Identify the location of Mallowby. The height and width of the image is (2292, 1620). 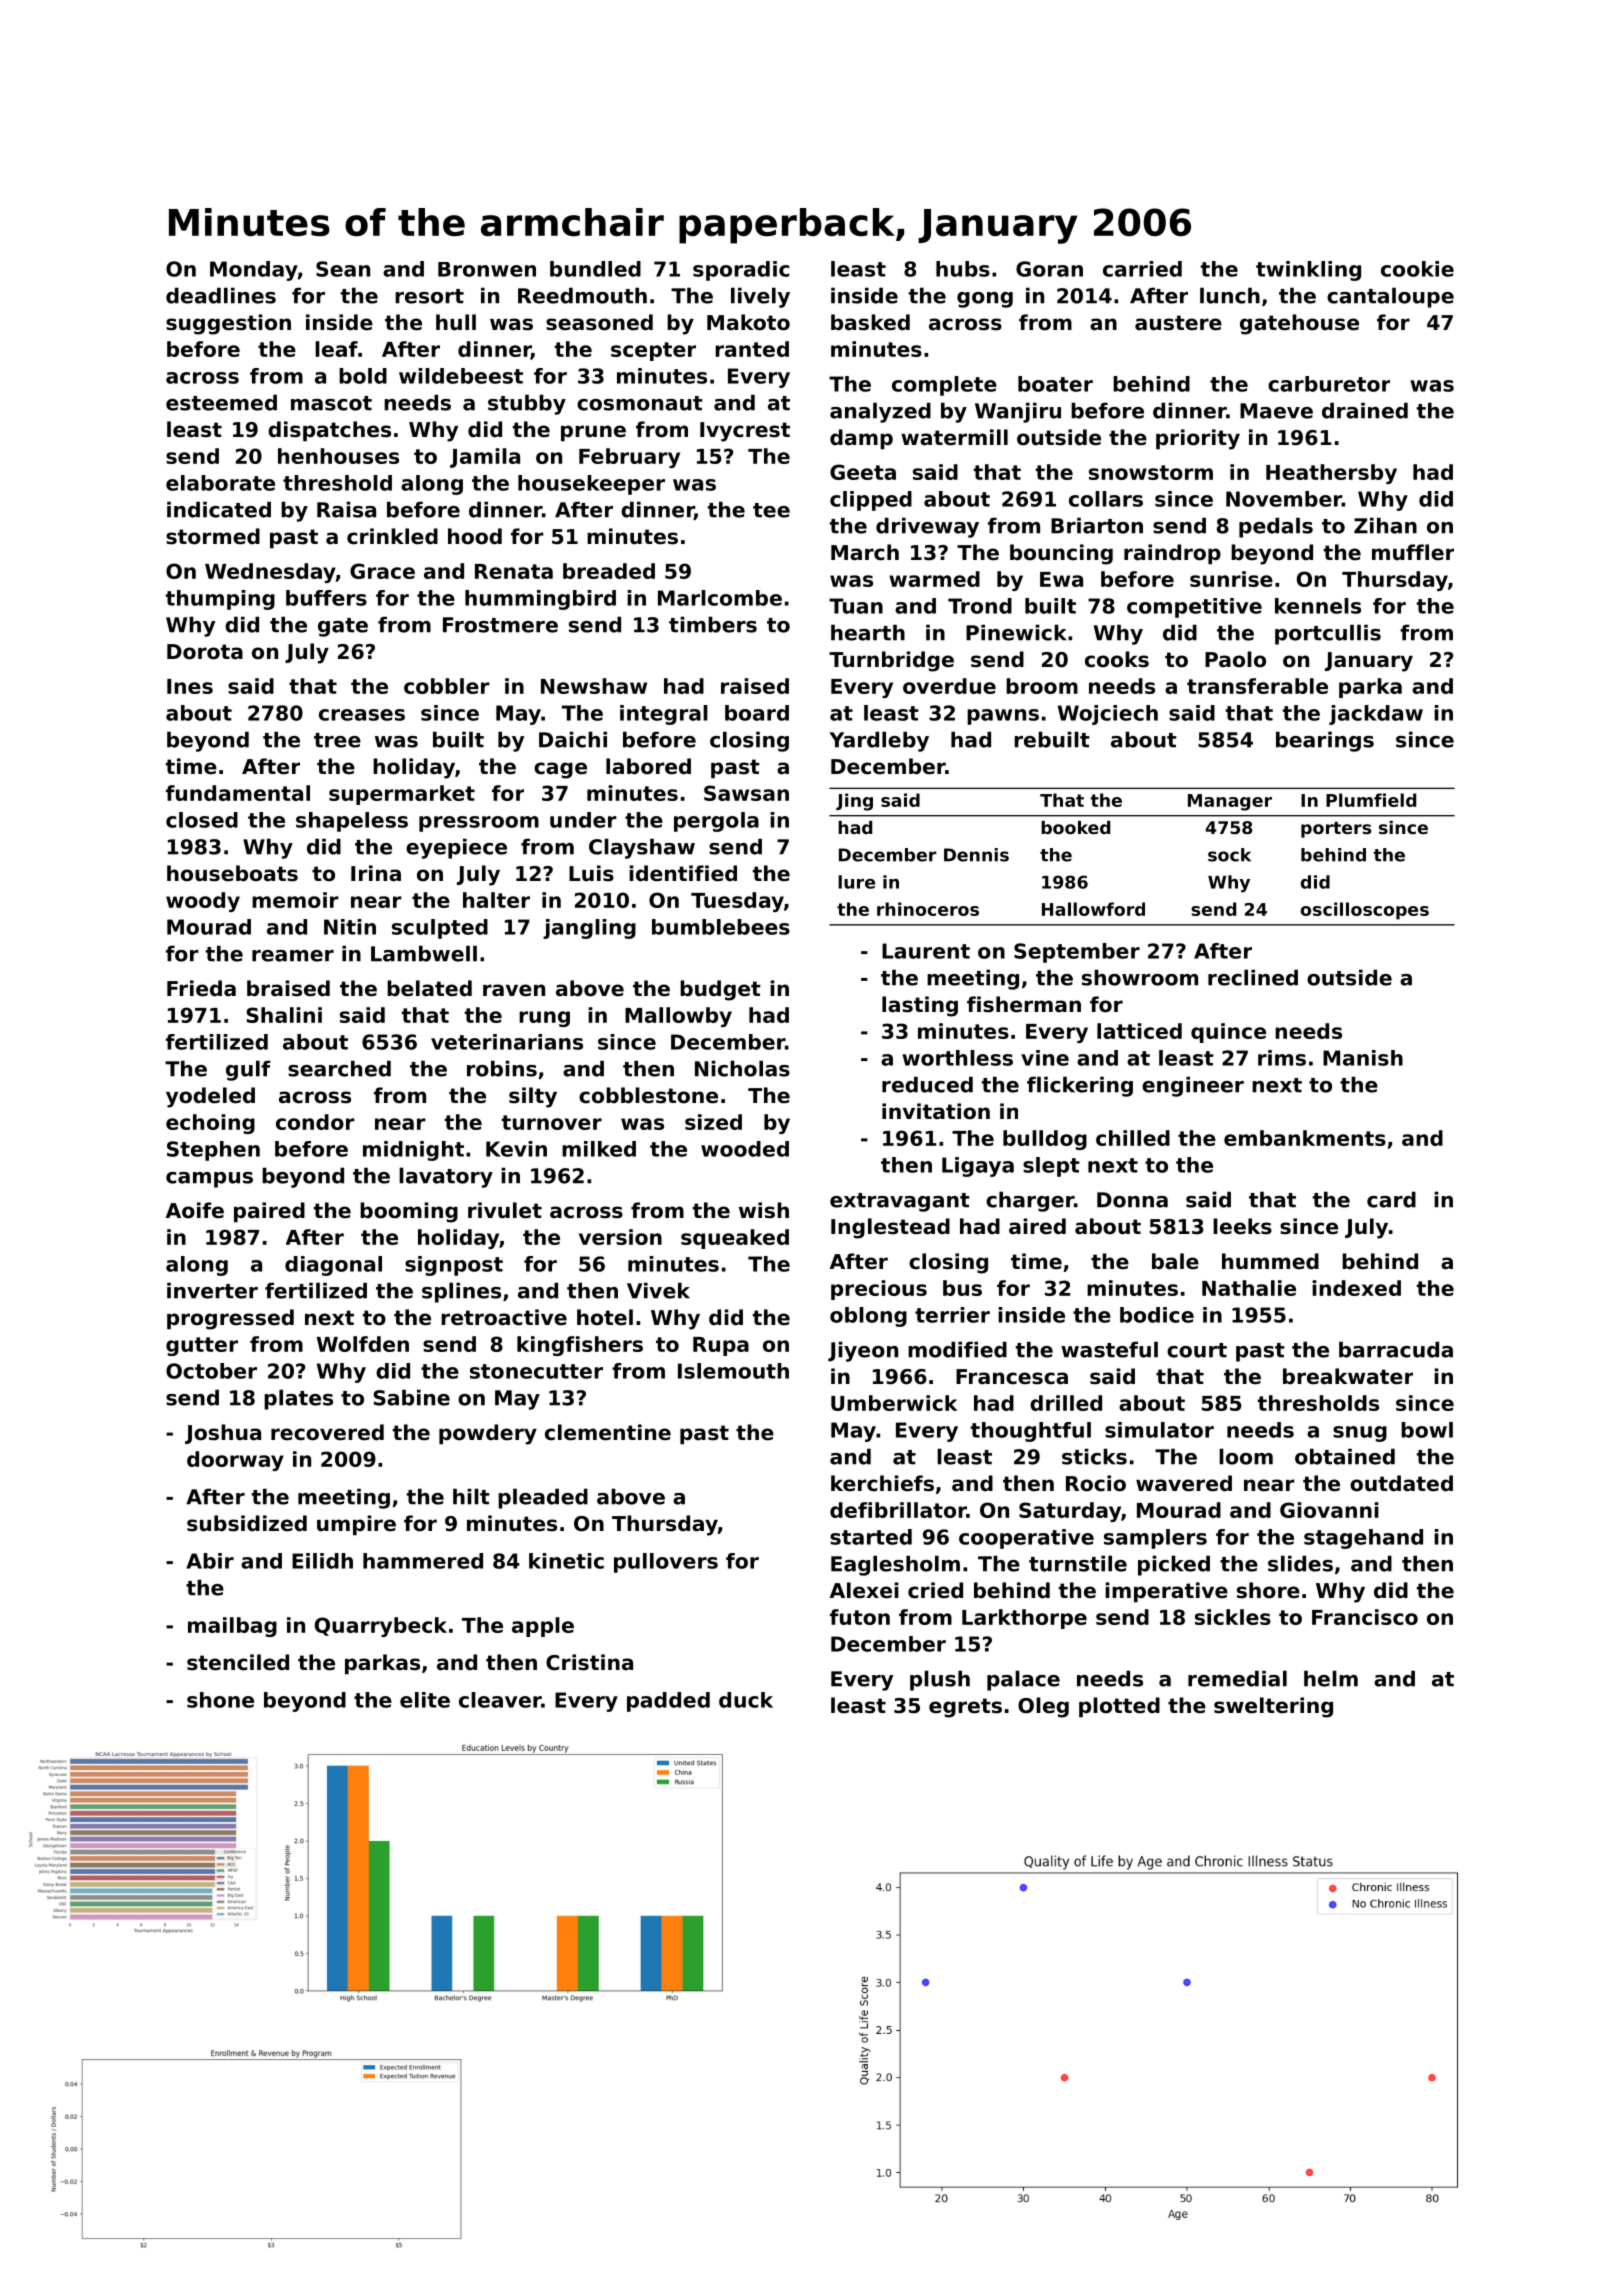
(678, 1017).
